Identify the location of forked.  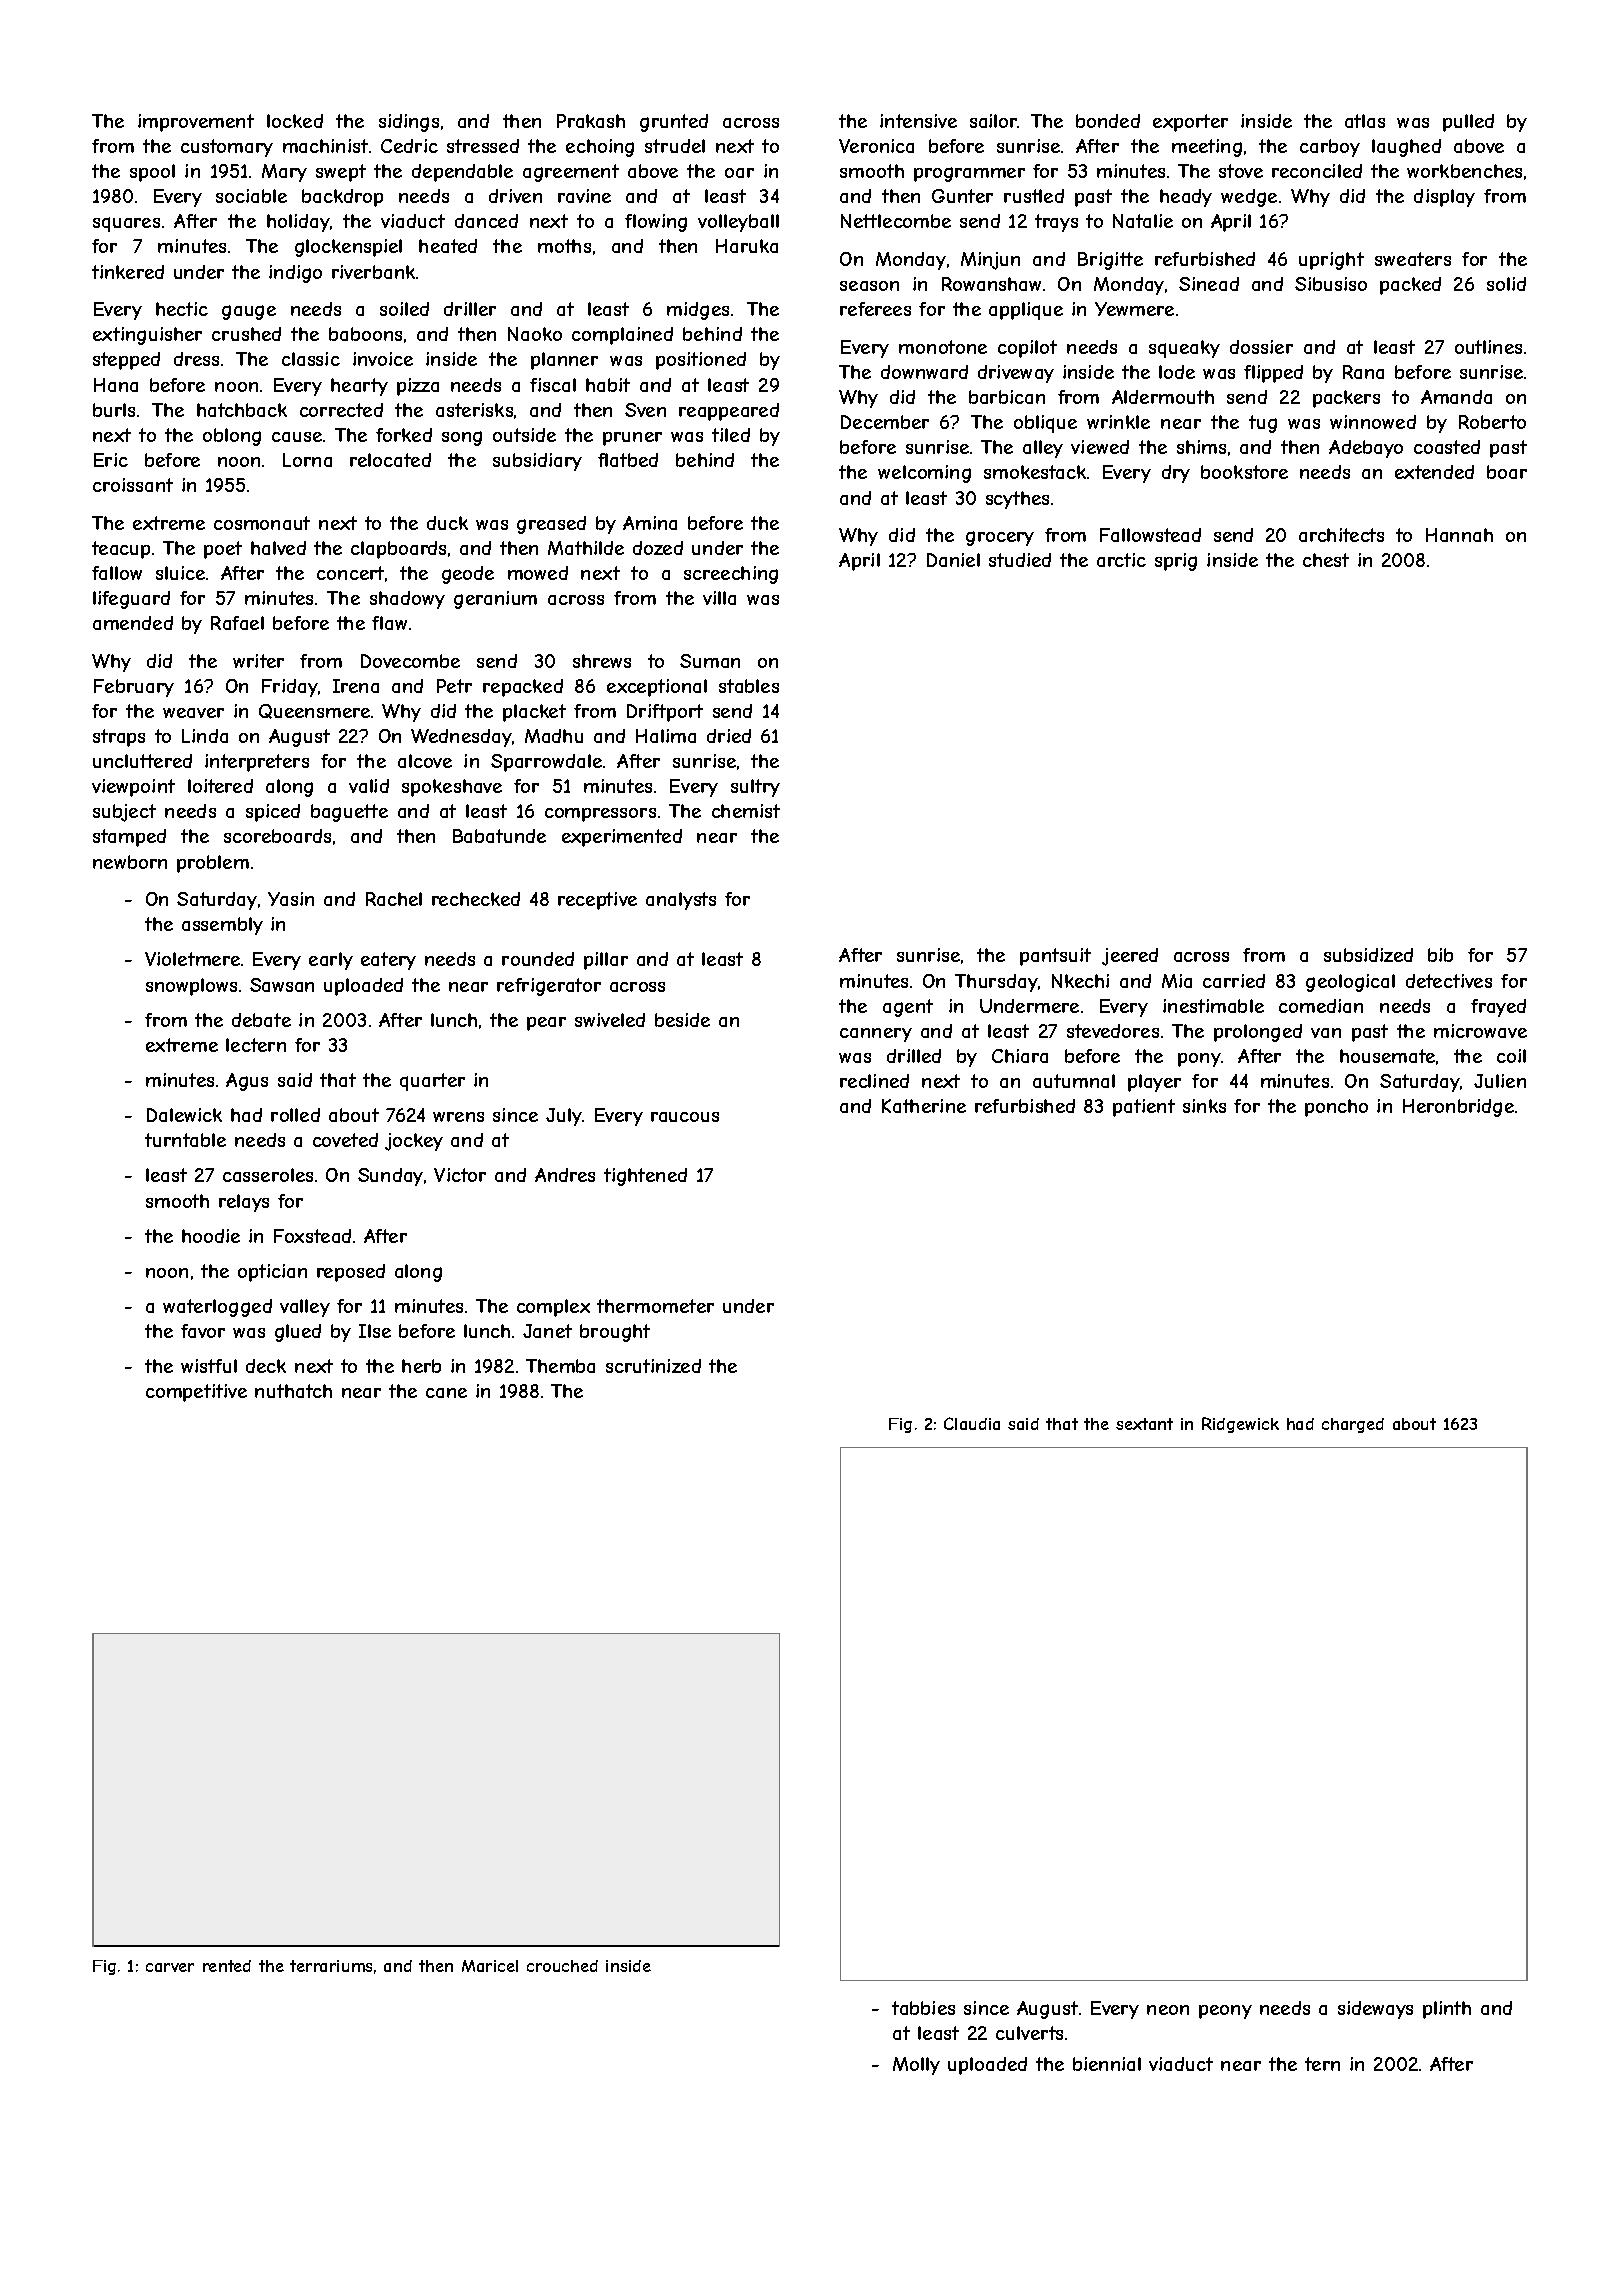
(404, 435).
